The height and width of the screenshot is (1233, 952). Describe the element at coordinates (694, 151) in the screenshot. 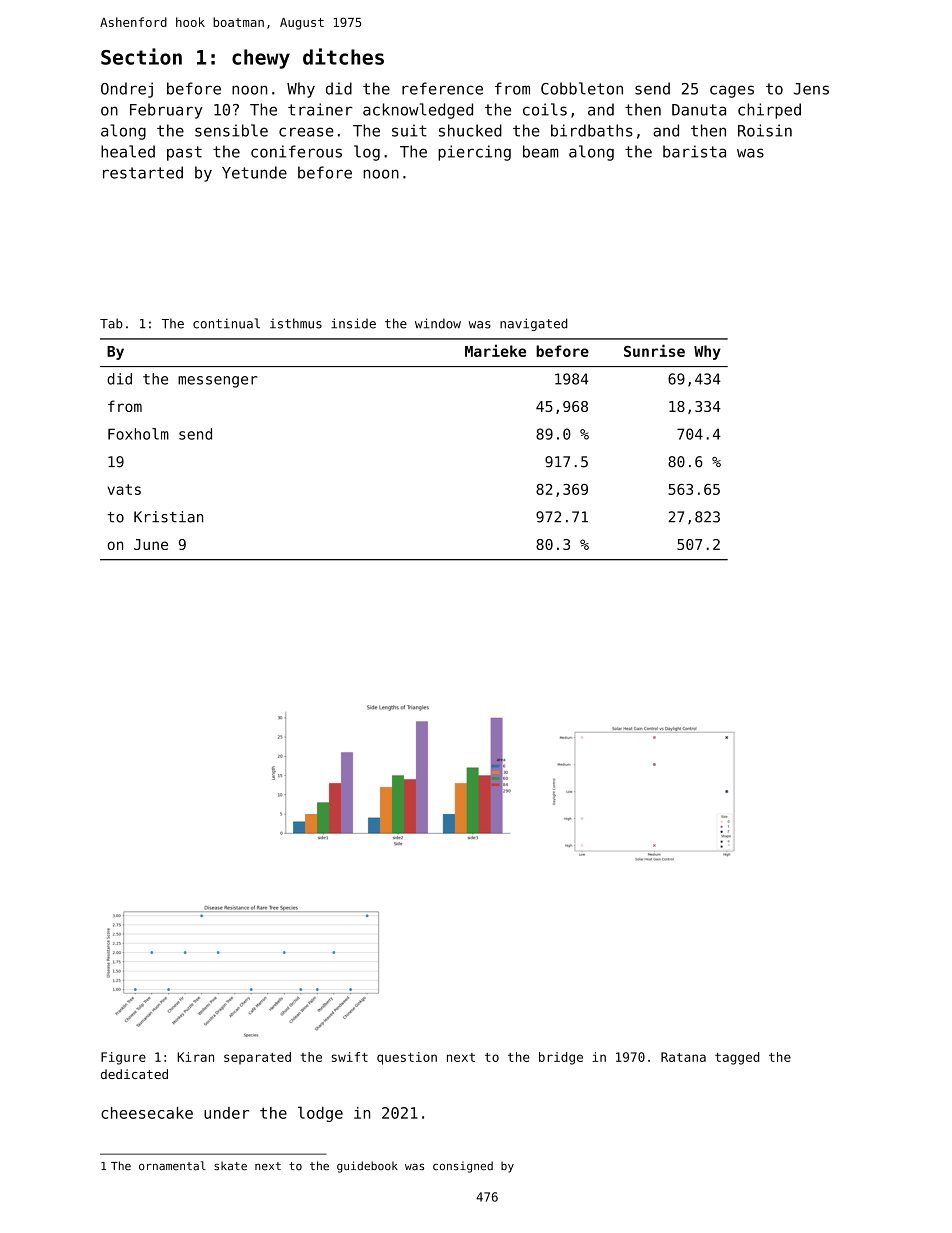

I see `barista` at that location.
